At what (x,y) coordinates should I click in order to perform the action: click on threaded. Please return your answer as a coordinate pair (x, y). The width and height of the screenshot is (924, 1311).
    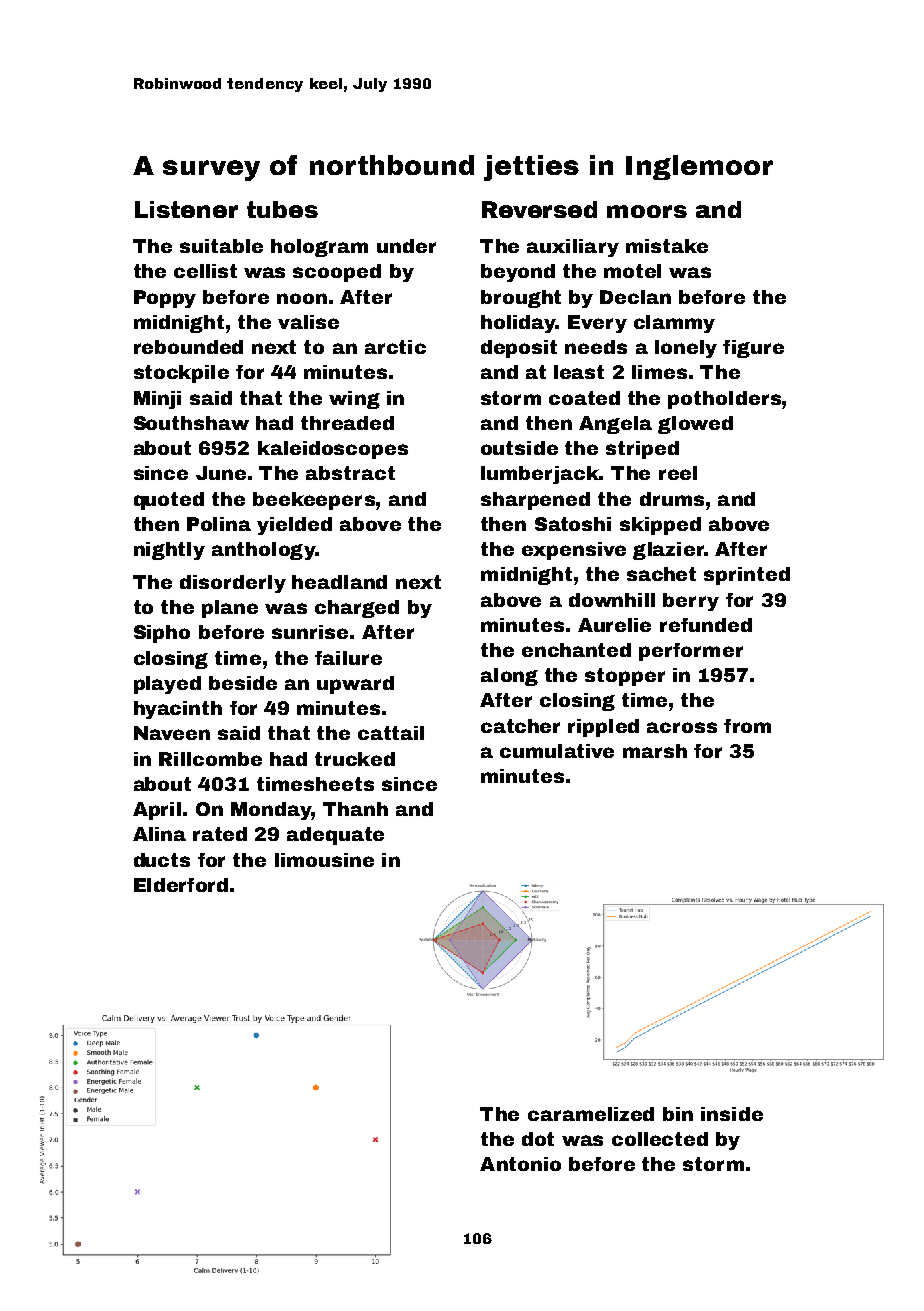
    Looking at the image, I should click on (347, 423).
